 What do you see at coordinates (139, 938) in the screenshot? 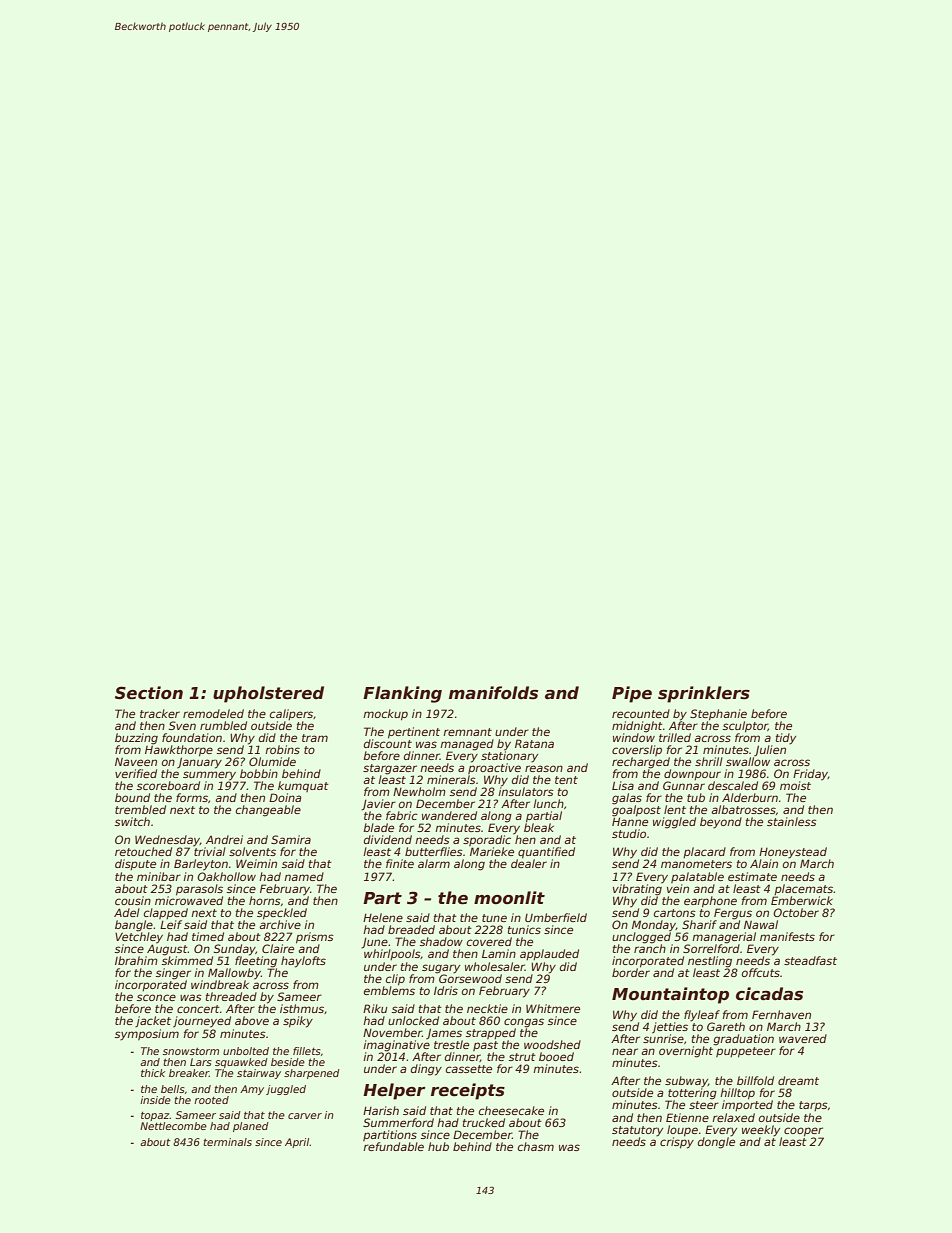
I see `Vetchley` at bounding box center [139, 938].
